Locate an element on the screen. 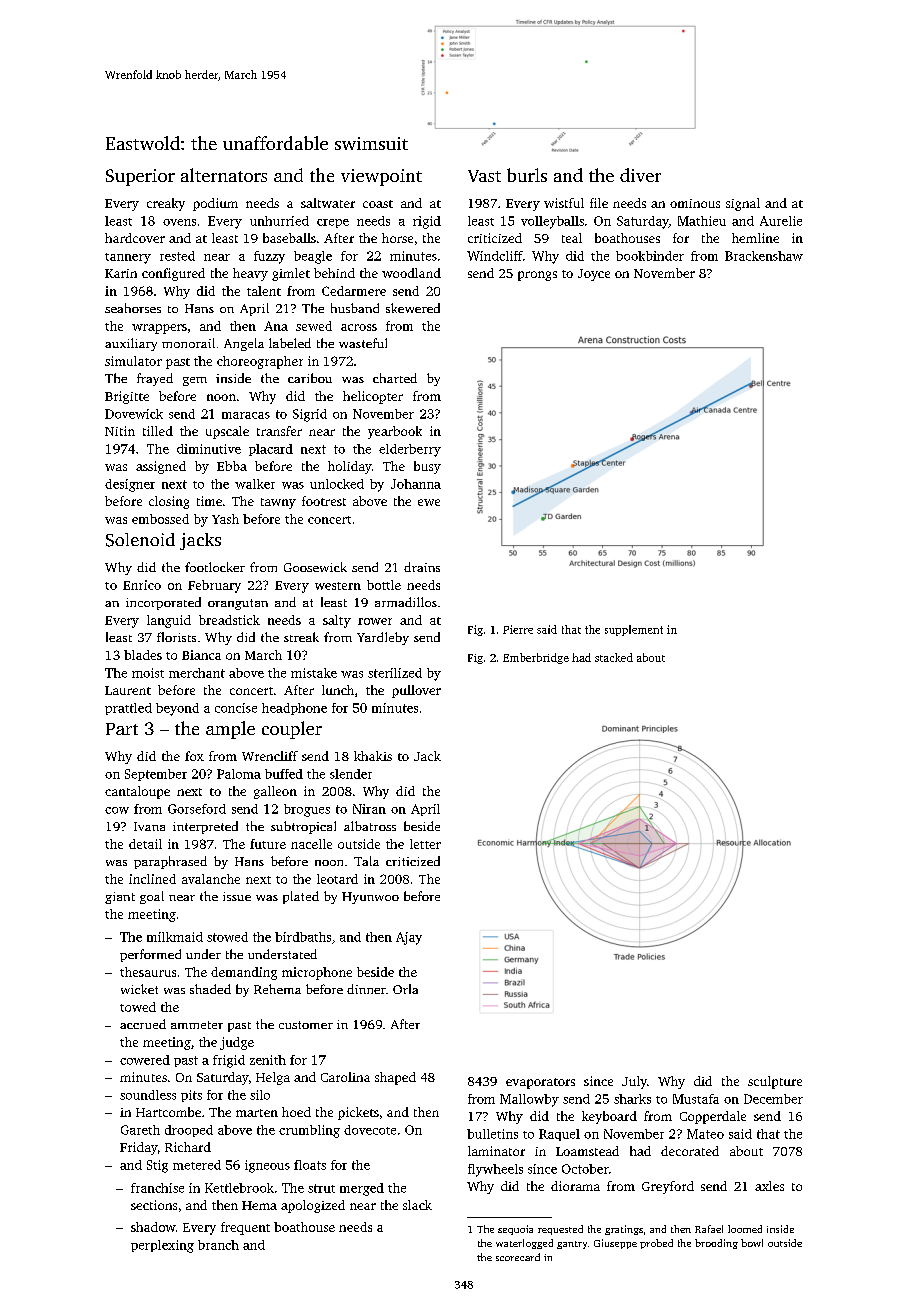 The image size is (908, 1316). Vast is located at coordinates (484, 176).
